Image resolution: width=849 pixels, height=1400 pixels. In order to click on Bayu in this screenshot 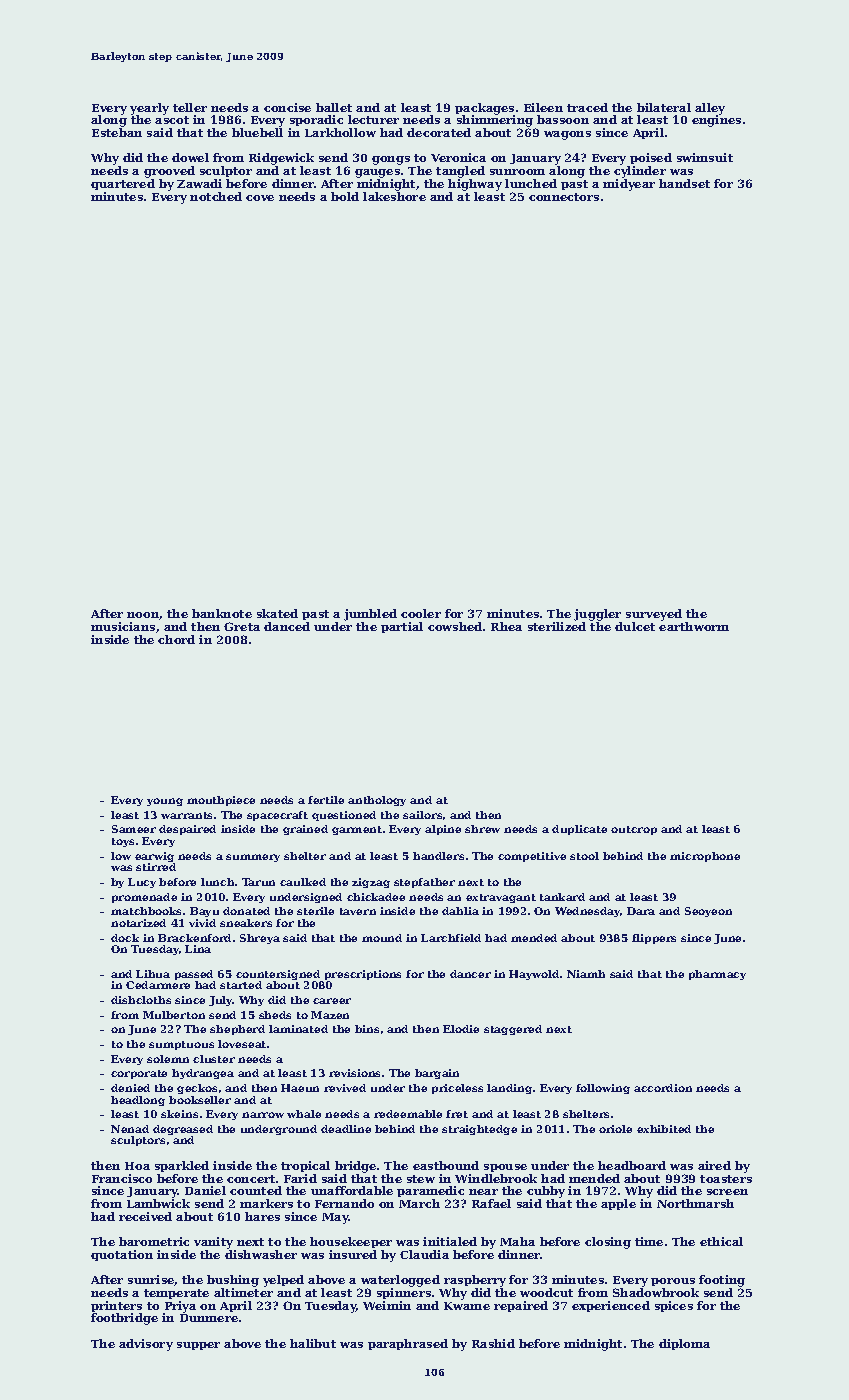, I will do `click(204, 912)`.
